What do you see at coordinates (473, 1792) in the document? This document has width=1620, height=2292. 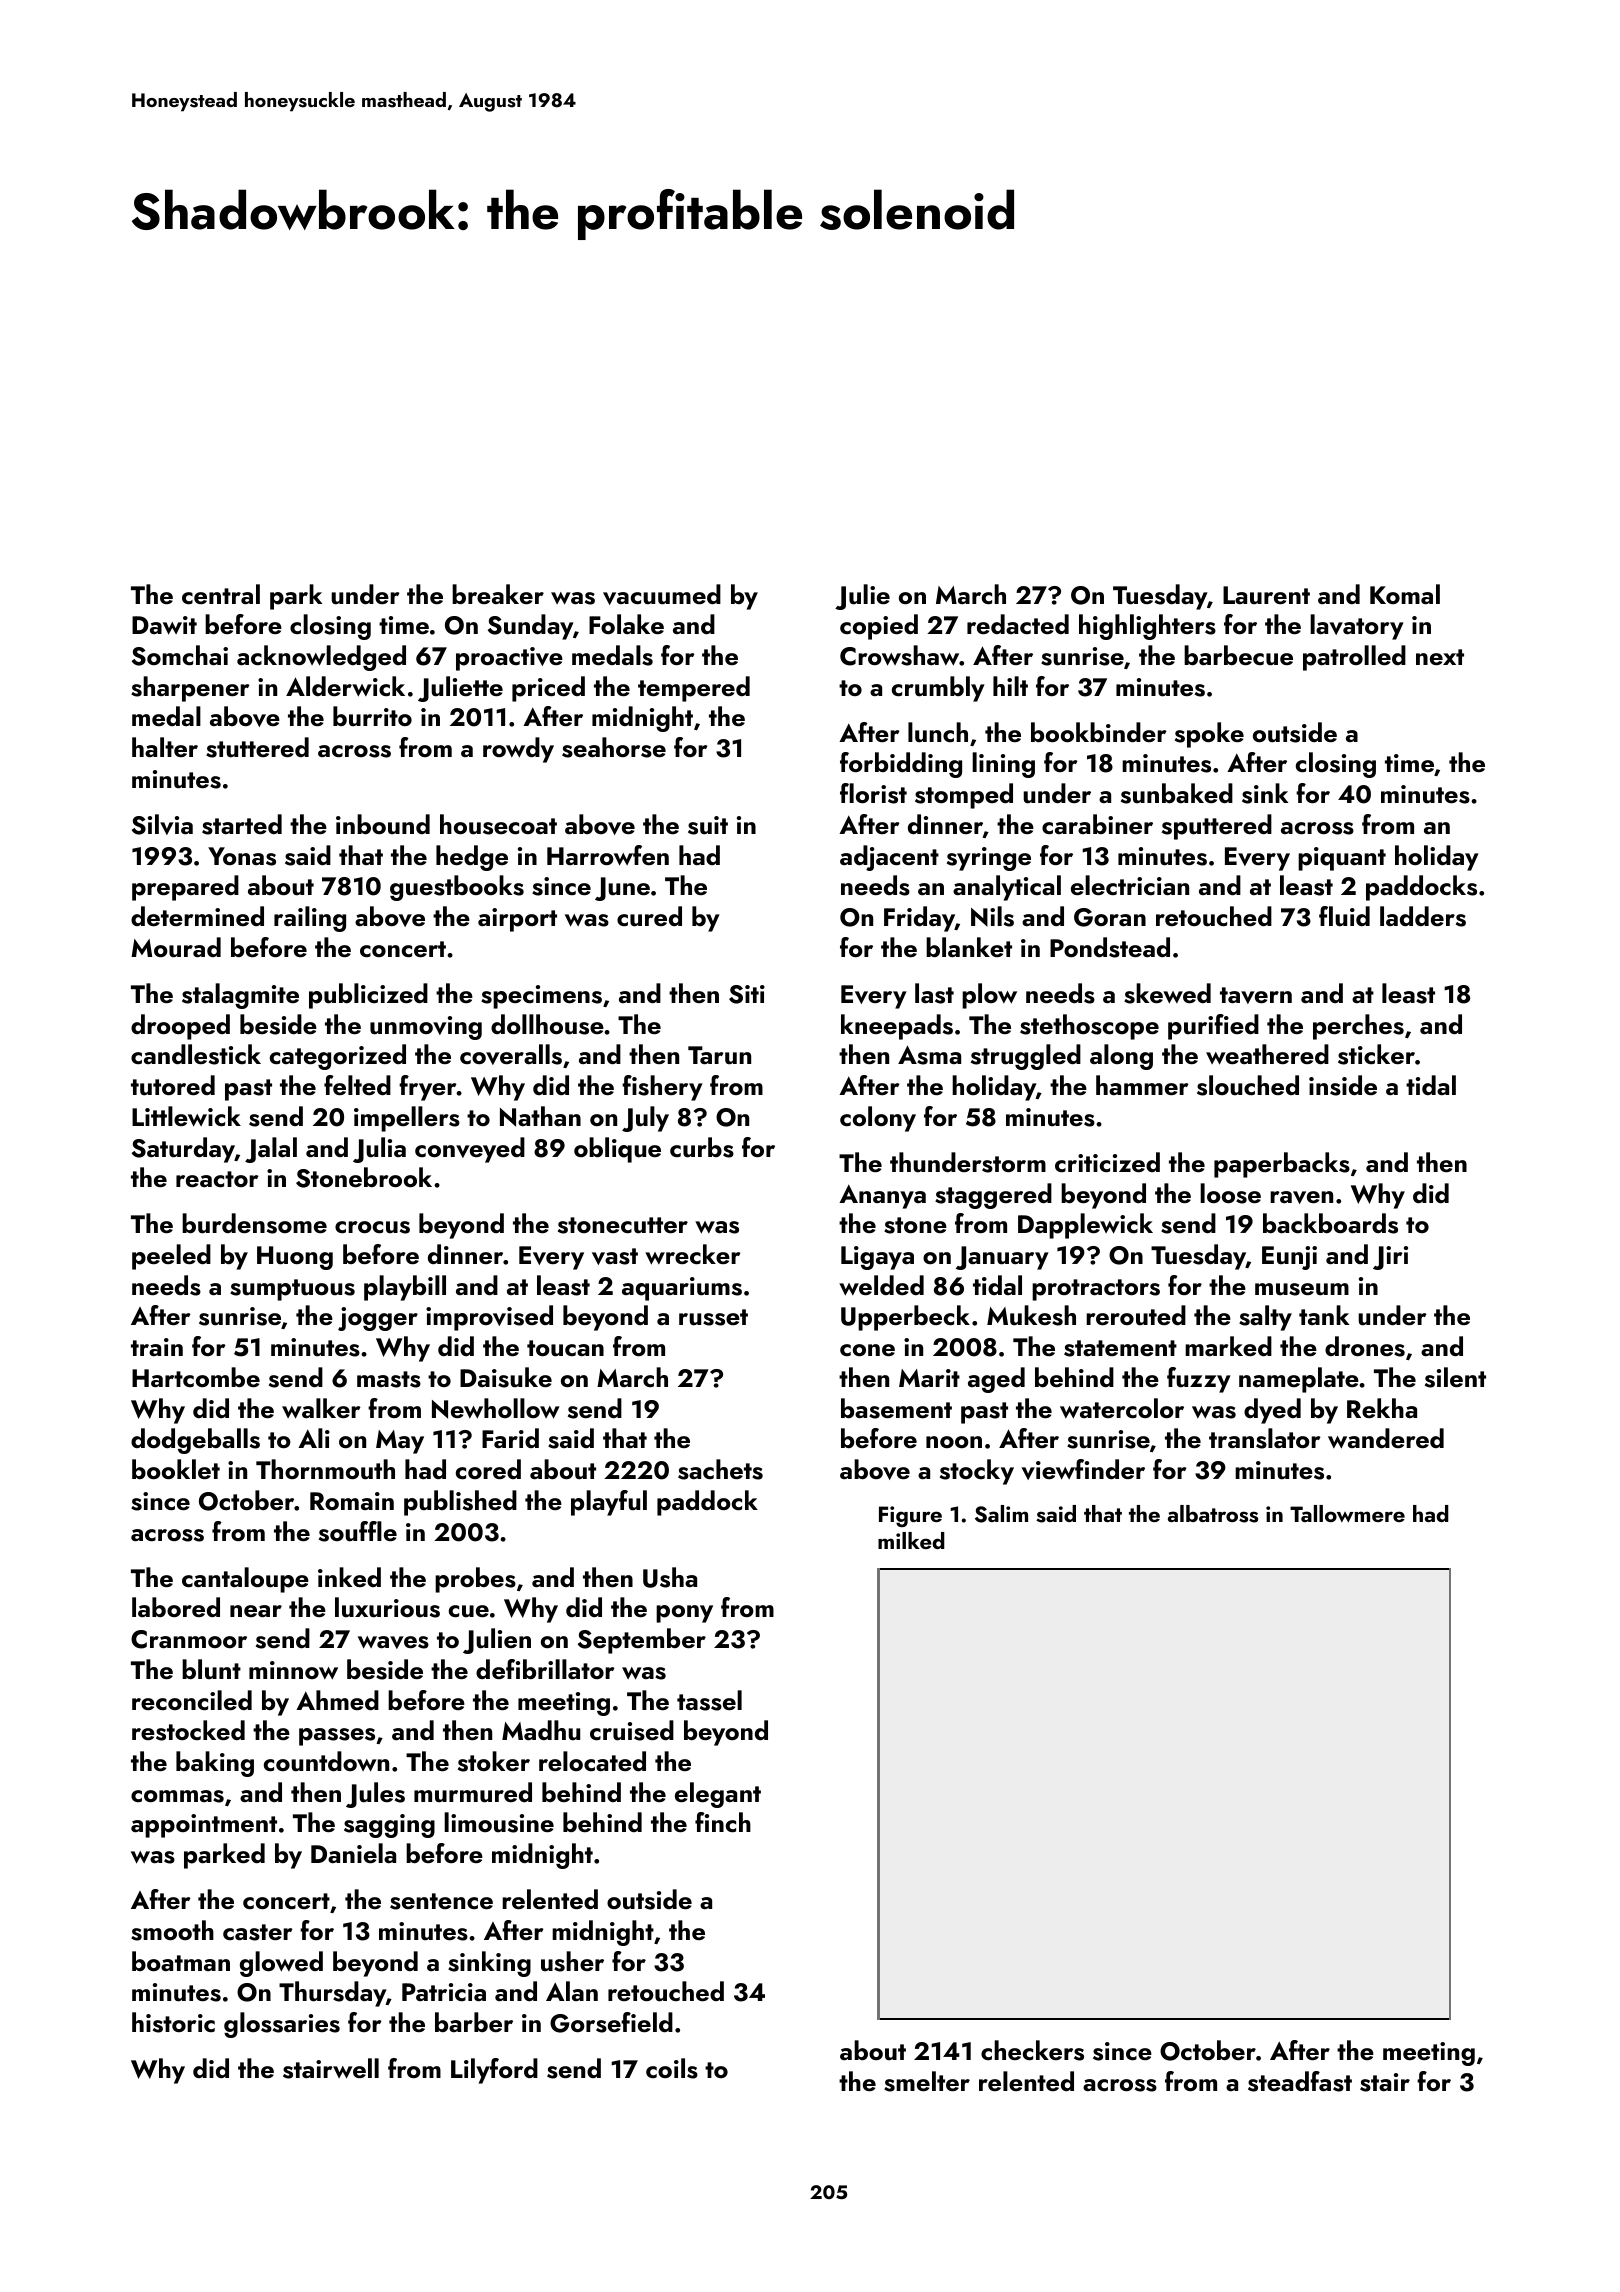 I see `murmured` at bounding box center [473, 1792].
